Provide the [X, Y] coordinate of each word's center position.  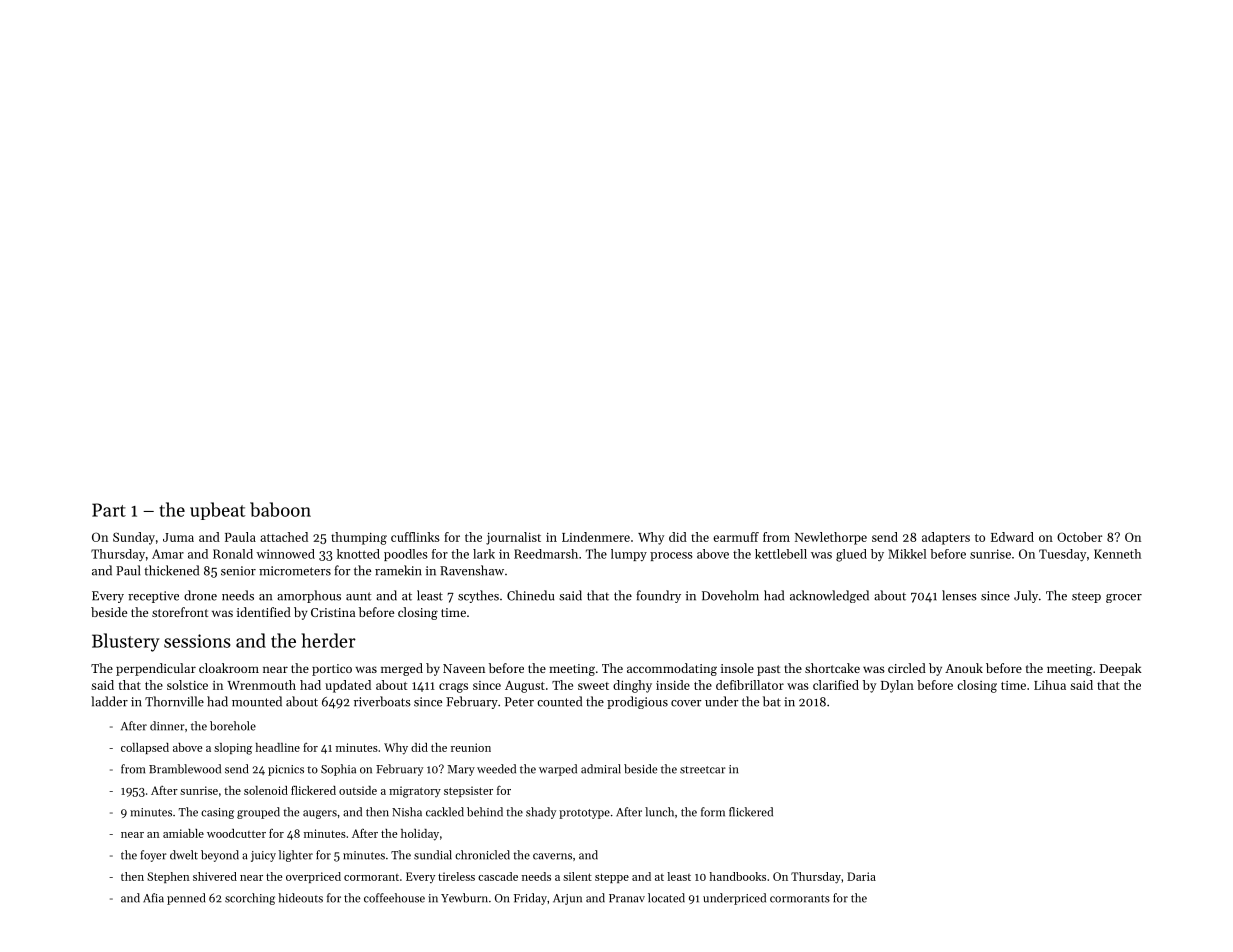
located [666, 898]
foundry [658, 596]
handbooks [738, 876]
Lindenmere [596, 537]
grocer [1124, 598]
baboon [280, 509]
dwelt [184, 855]
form [713, 812]
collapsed [145, 748]
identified [264, 612]
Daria [861, 876]
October [1079, 537]
